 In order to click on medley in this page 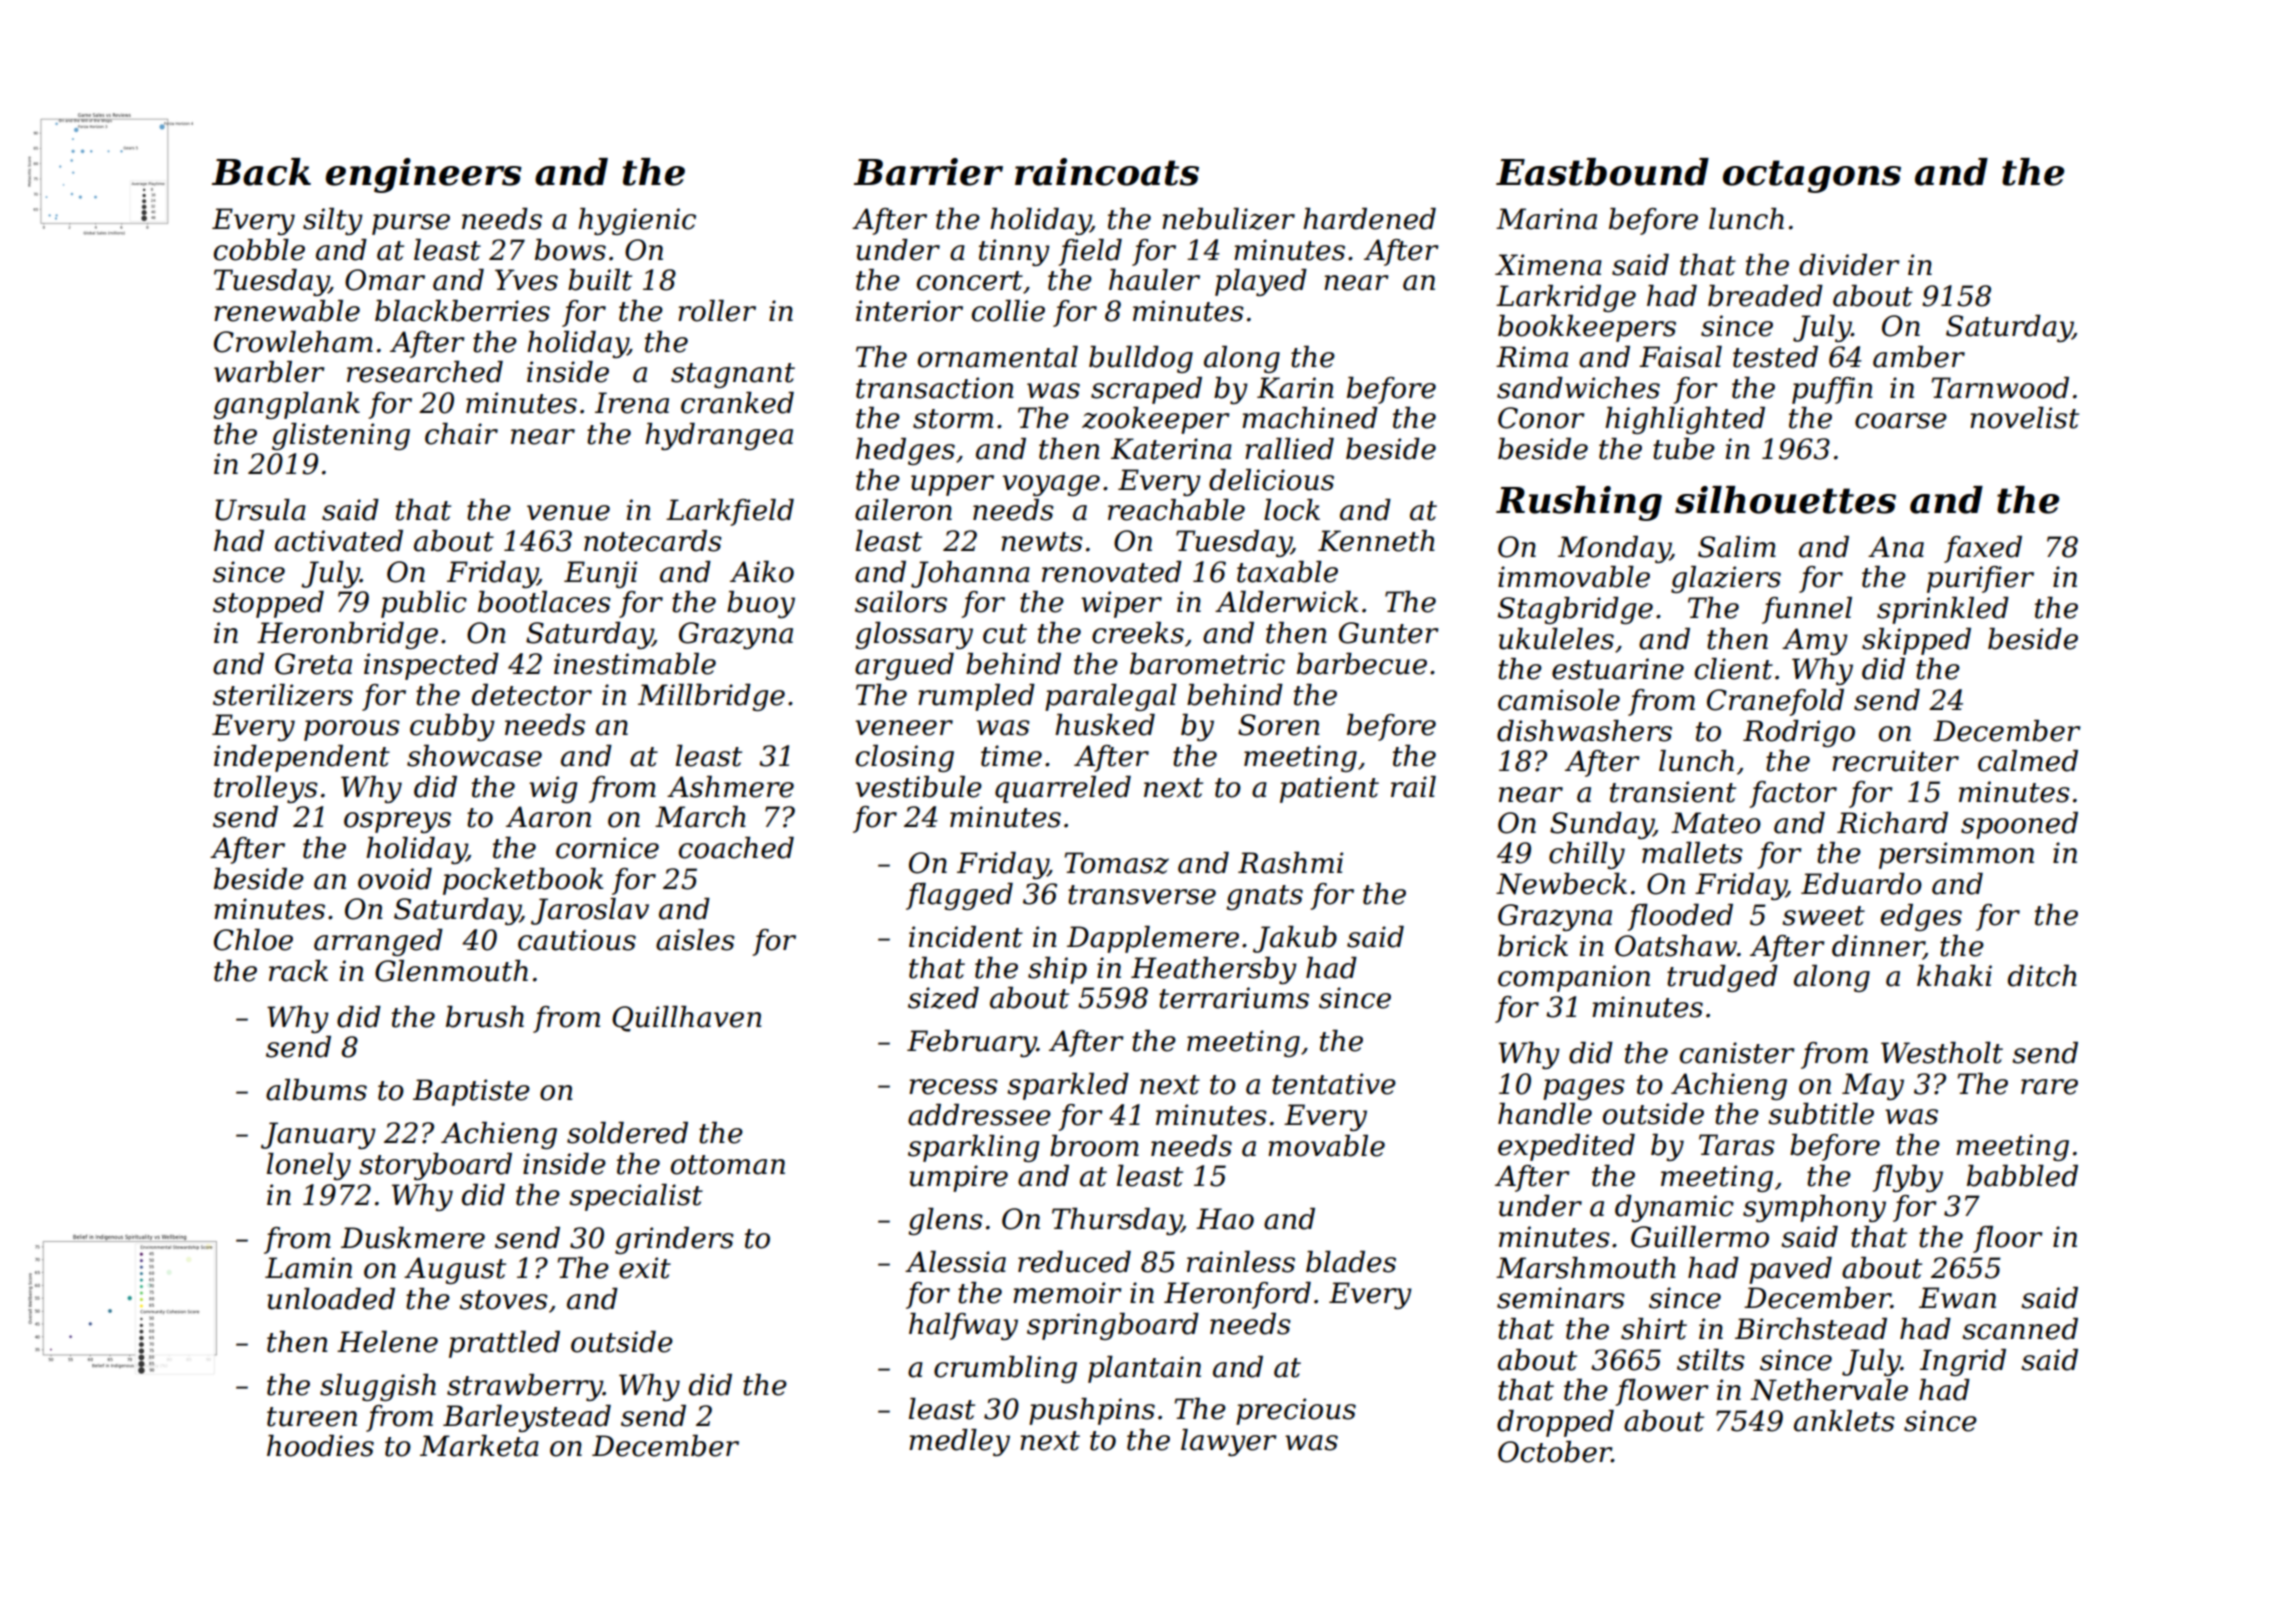, I will do `click(959, 1442)`.
